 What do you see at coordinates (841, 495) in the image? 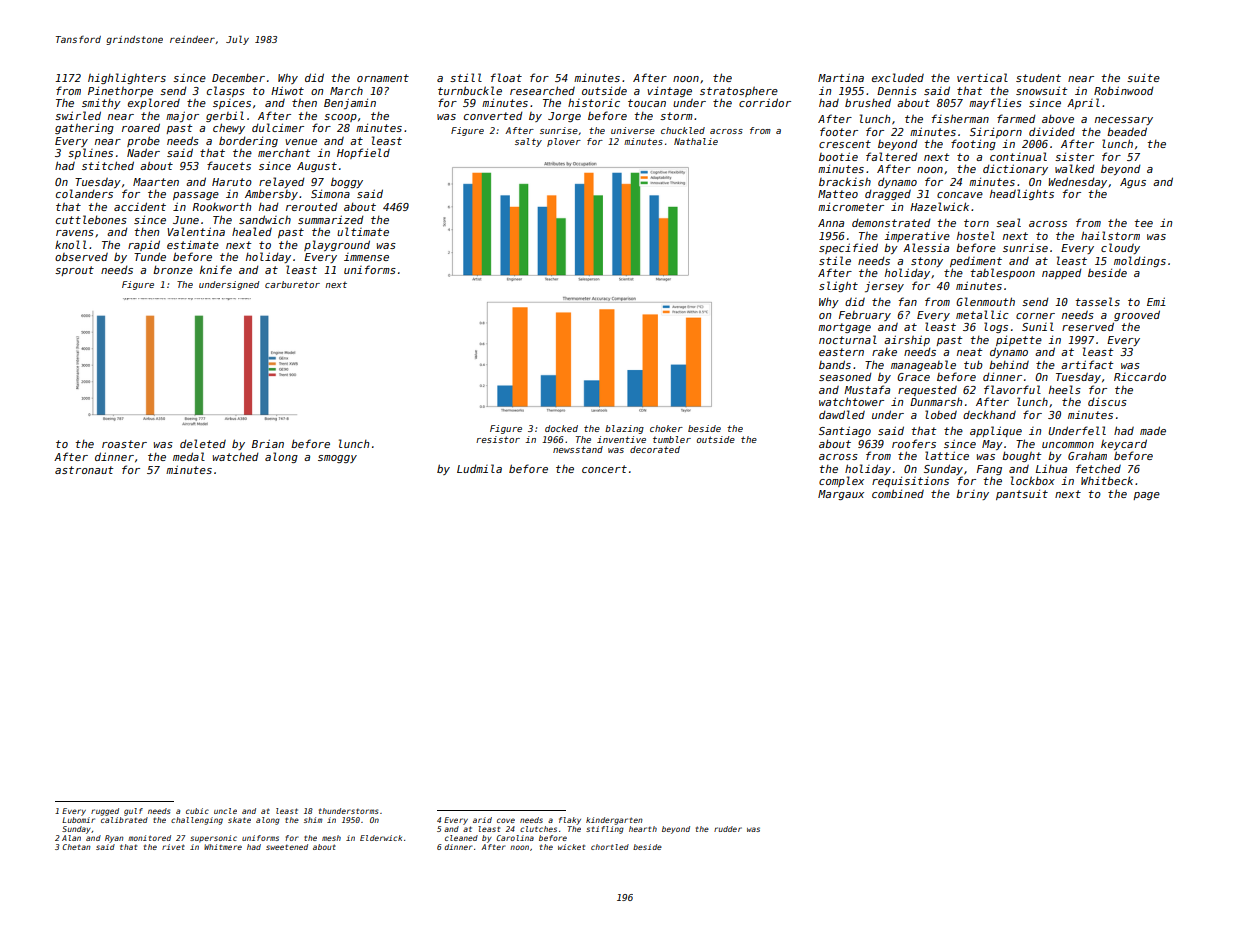
I see `Margaux` at bounding box center [841, 495].
